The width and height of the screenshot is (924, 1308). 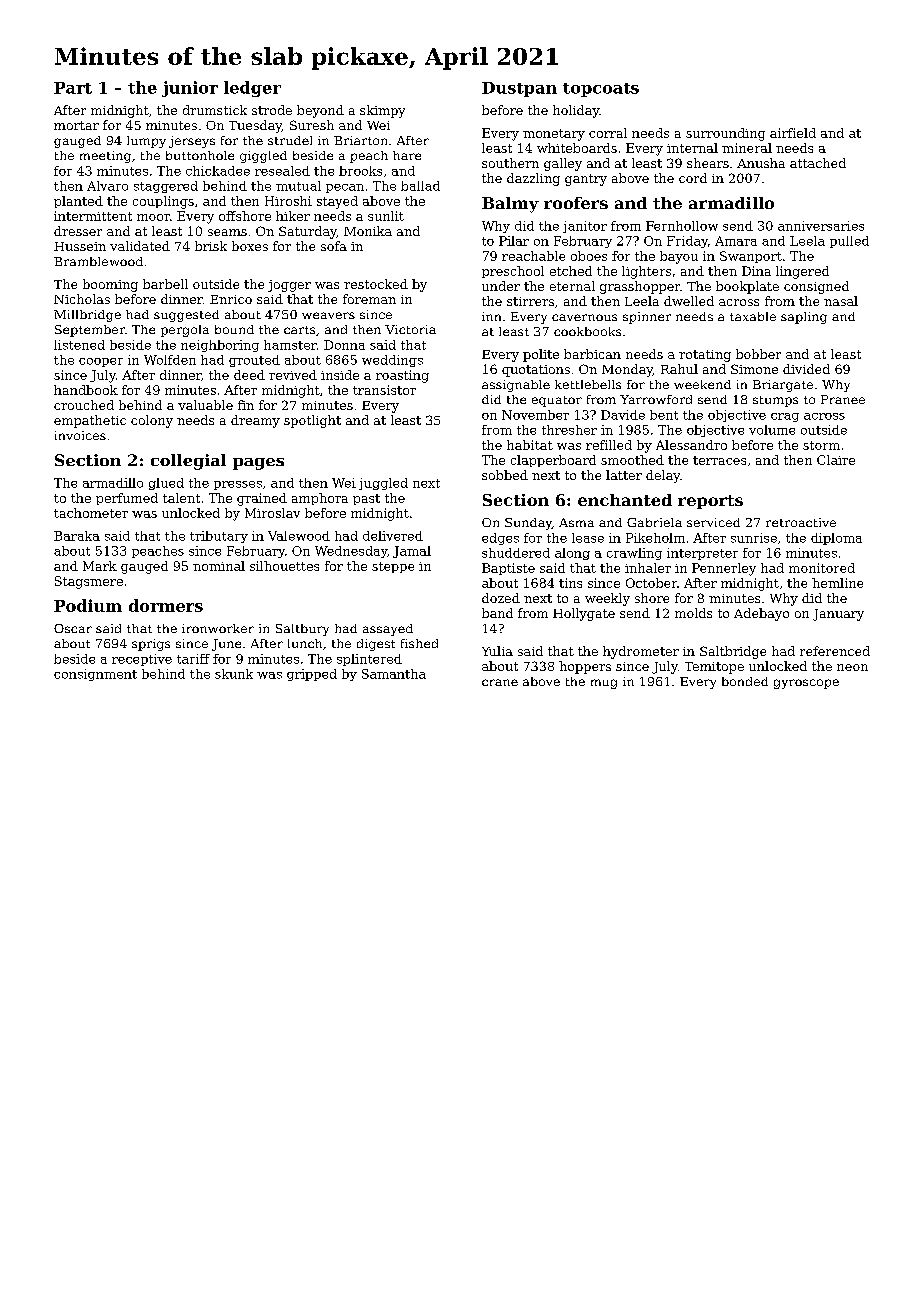 What do you see at coordinates (101, 362) in the screenshot?
I see `cooper` at bounding box center [101, 362].
